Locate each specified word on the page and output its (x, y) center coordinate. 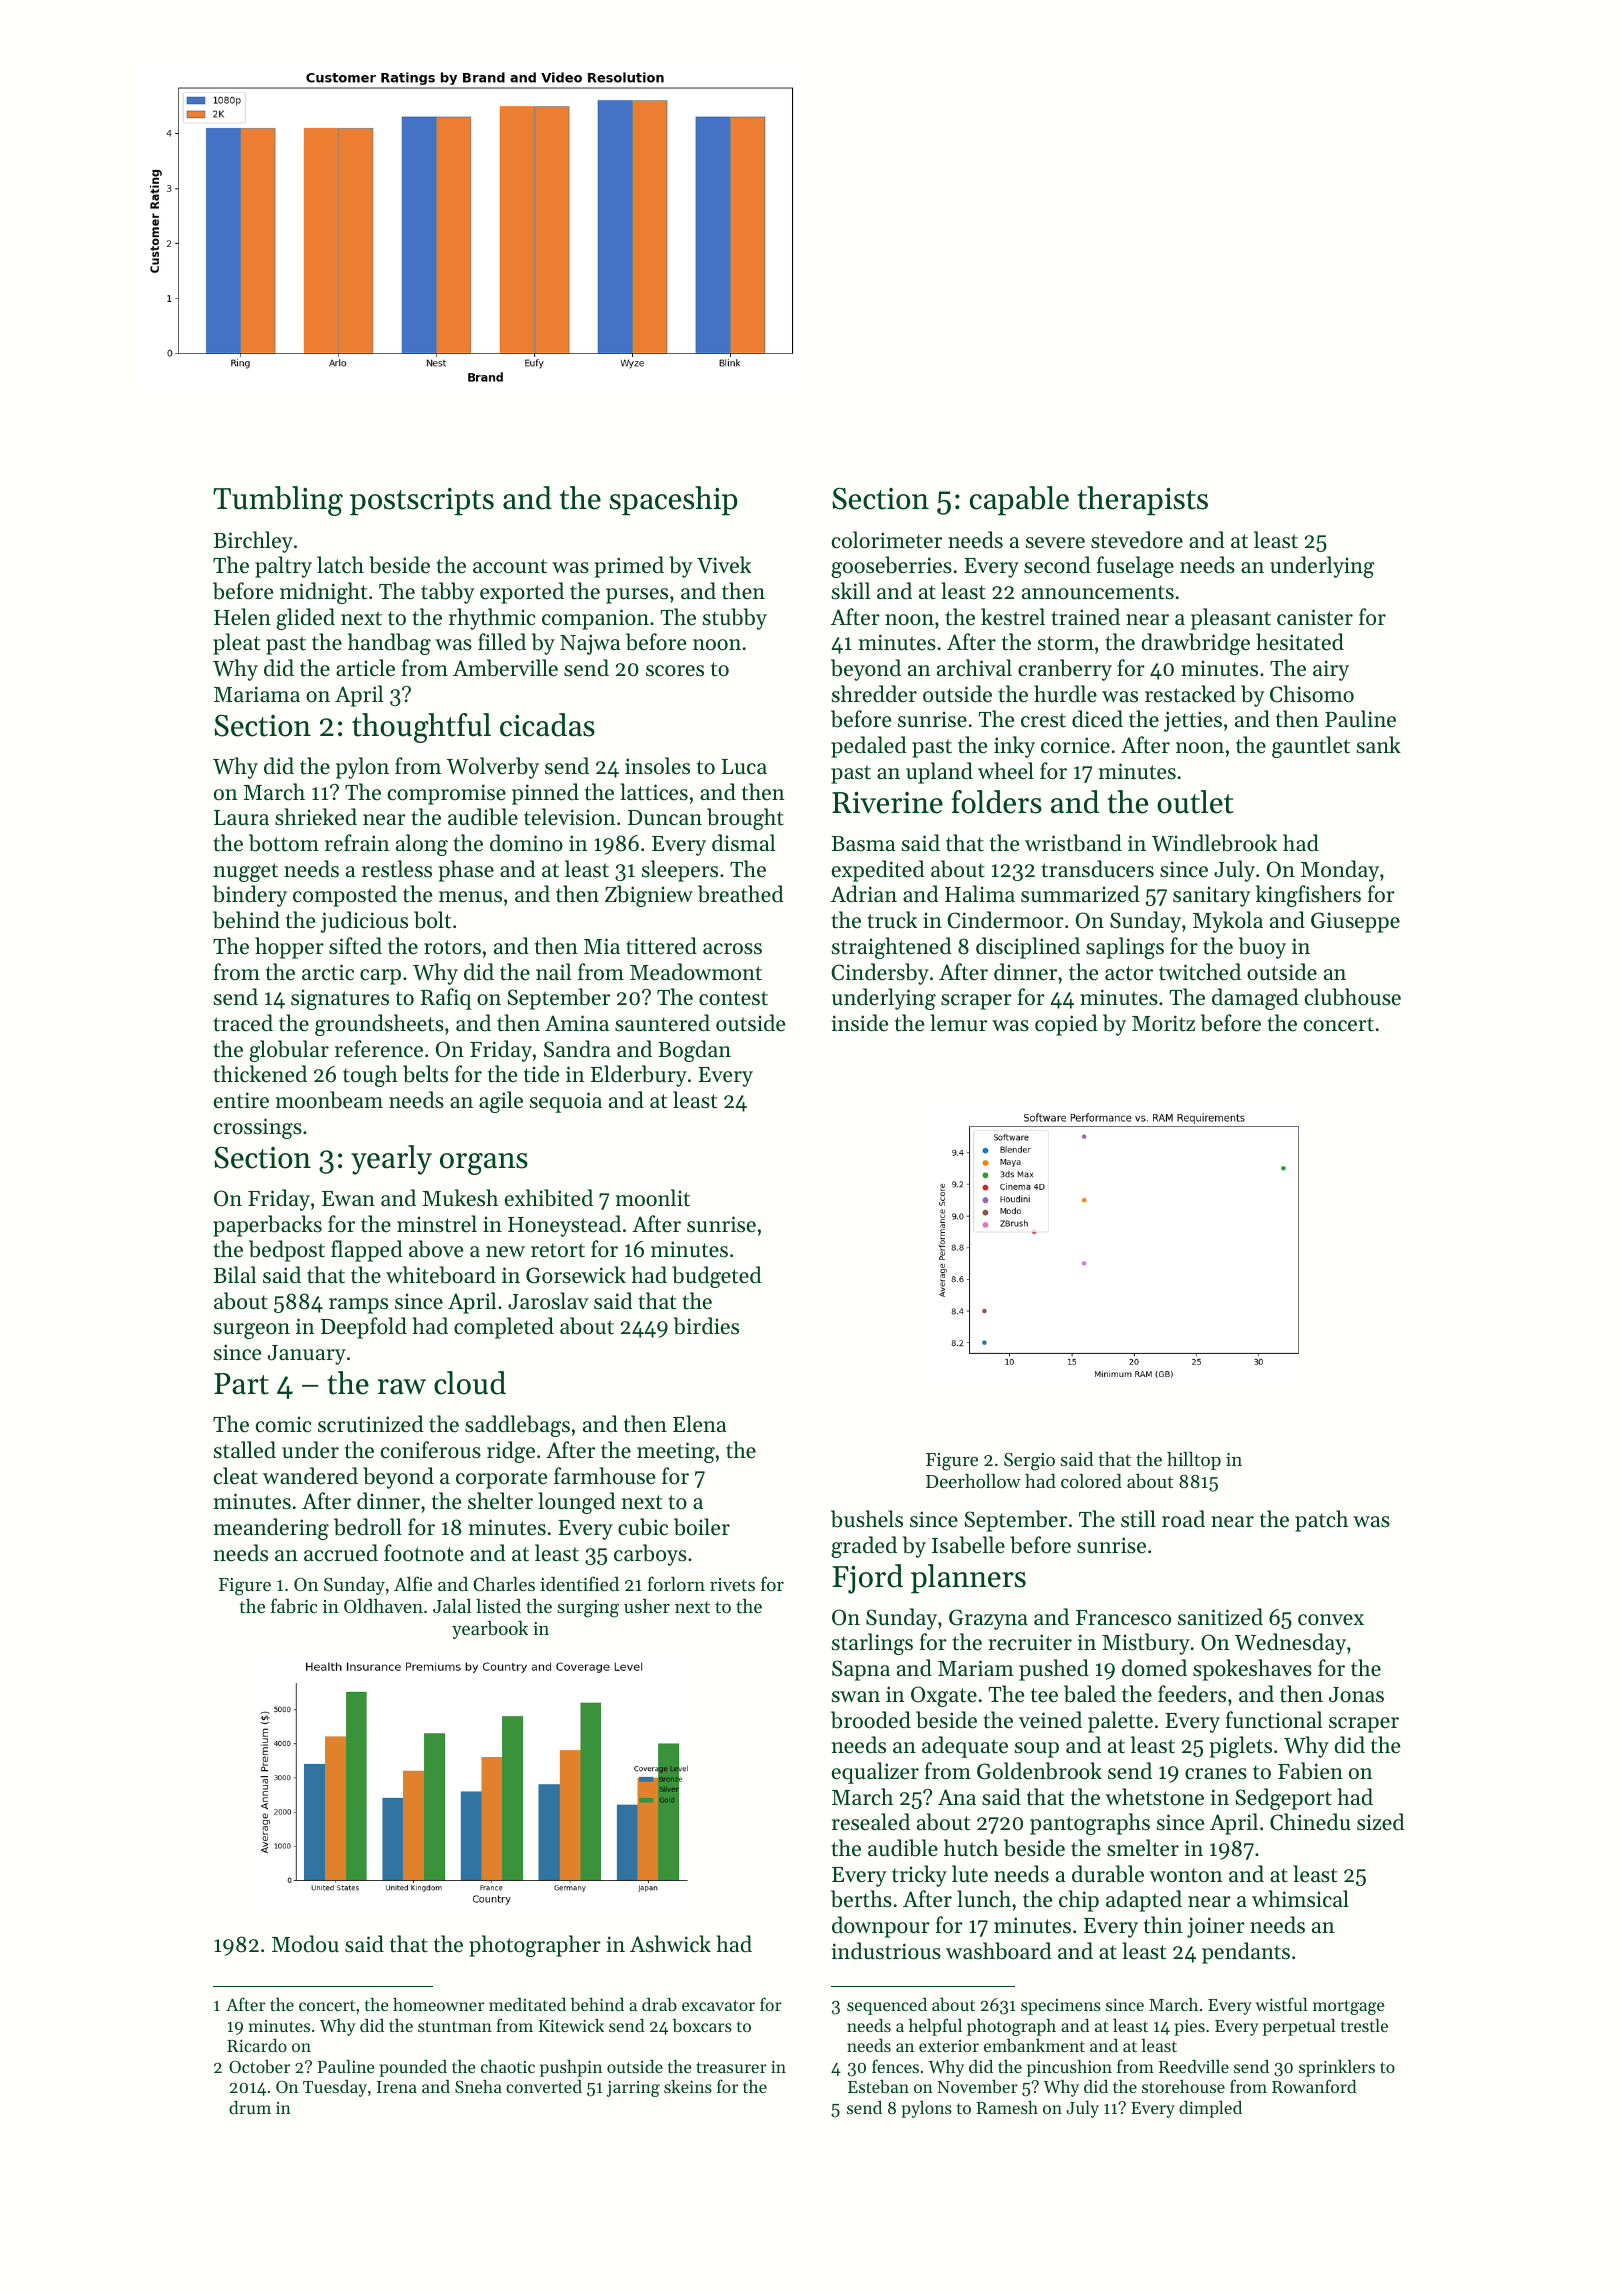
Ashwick (670, 1944)
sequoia (566, 1102)
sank (1379, 745)
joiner (1216, 1927)
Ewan (348, 1198)
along (422, 845)
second (1057, 565)
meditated (527, 2004)
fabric (294, 1605)
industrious (886, 1951)
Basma (863, 844)
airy (1331, 670)
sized (1381, 1822)
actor (1129, 973)
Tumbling (278, 501)
